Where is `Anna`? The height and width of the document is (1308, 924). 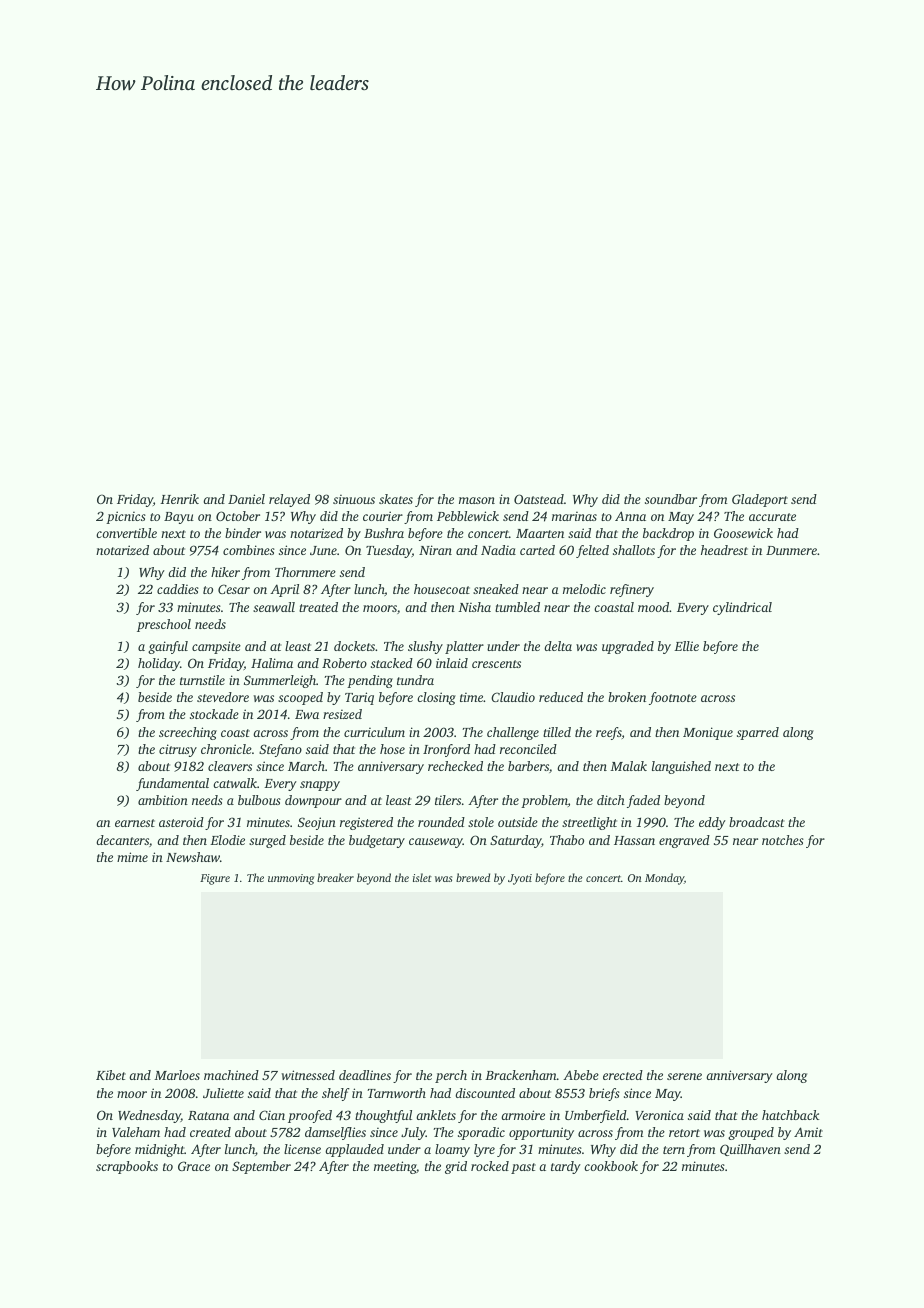 Anna is located at coordinates (630, 516).
